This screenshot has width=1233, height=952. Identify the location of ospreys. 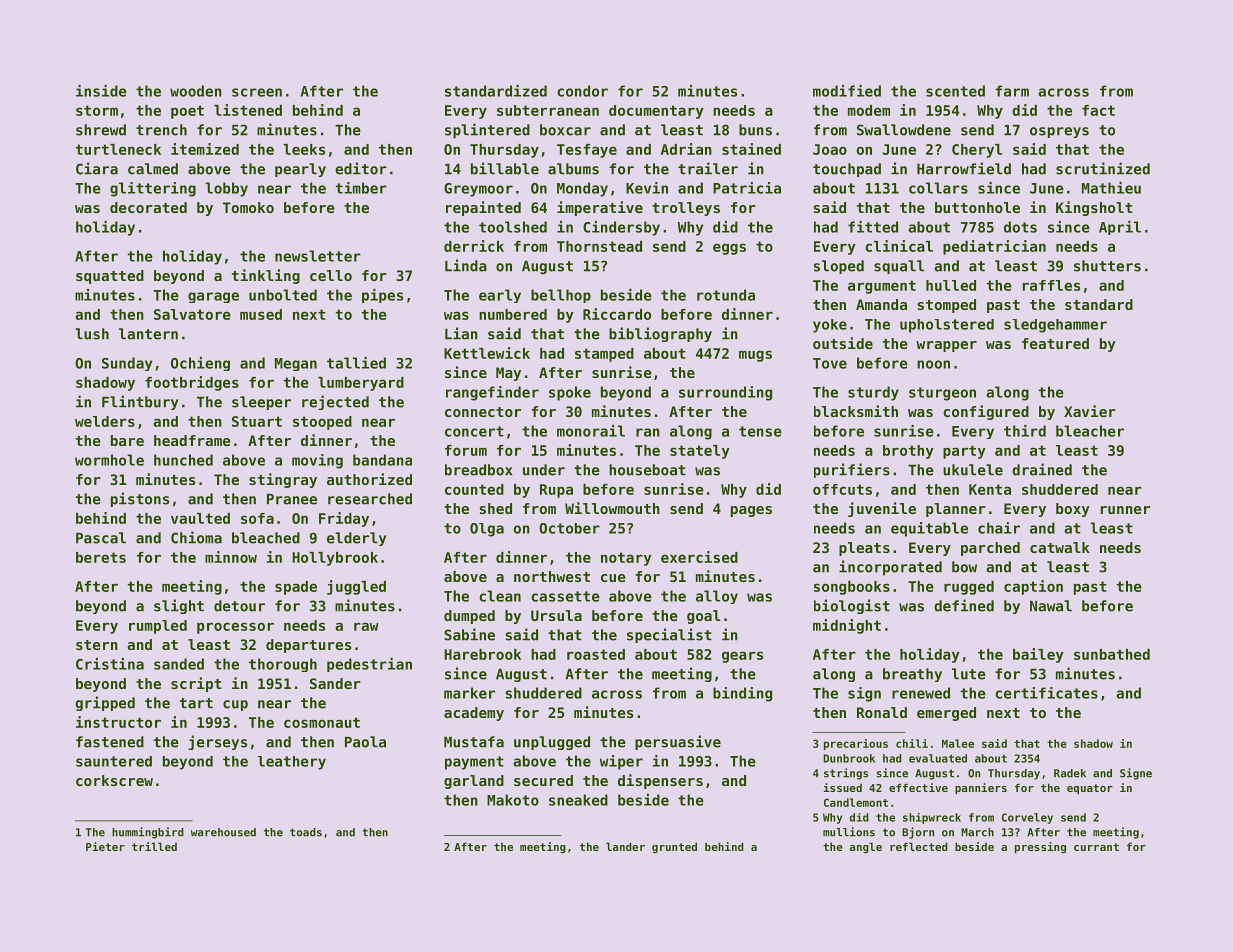
(1059, 132).
